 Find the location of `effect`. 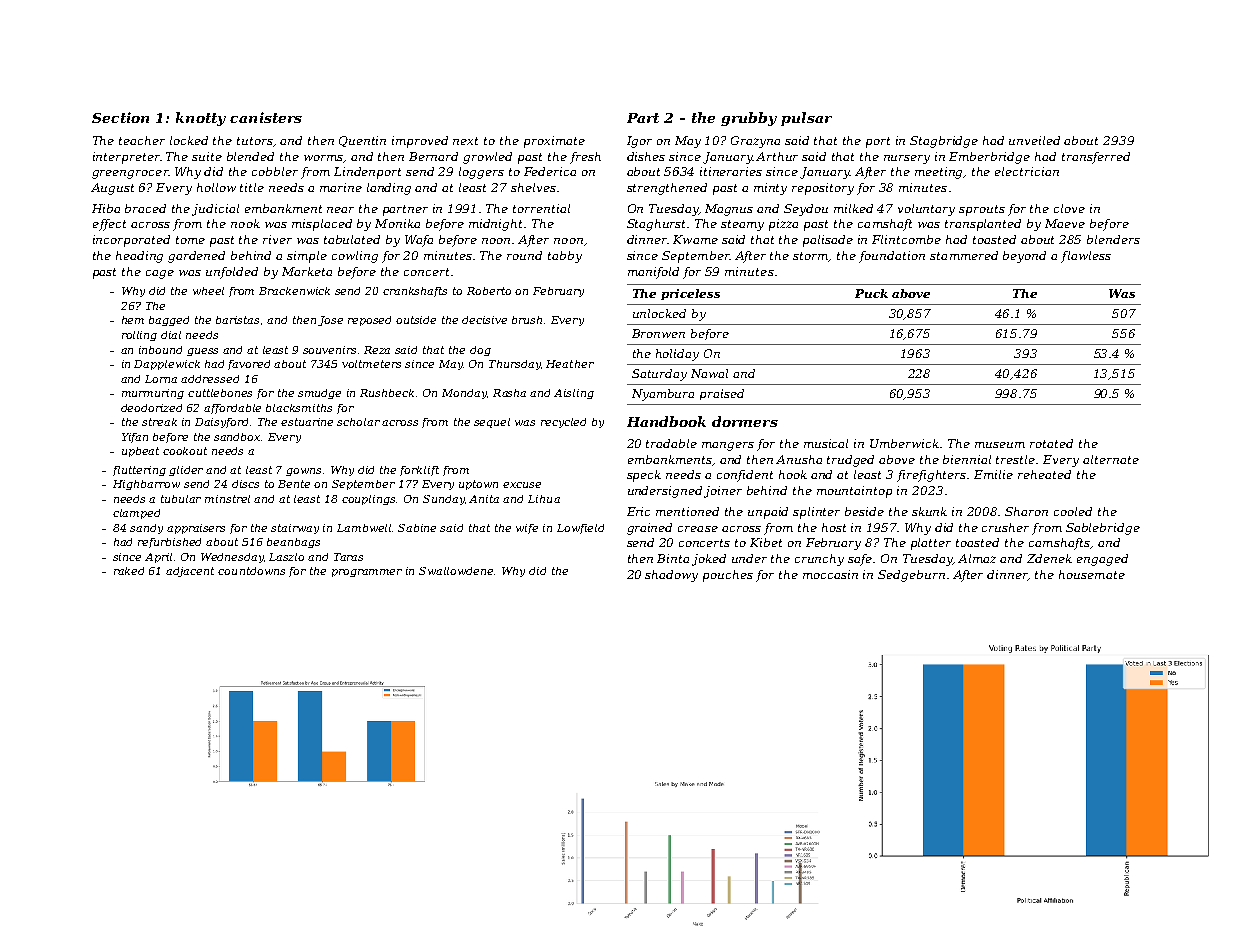

effect is located at coordinates (109, 225).
